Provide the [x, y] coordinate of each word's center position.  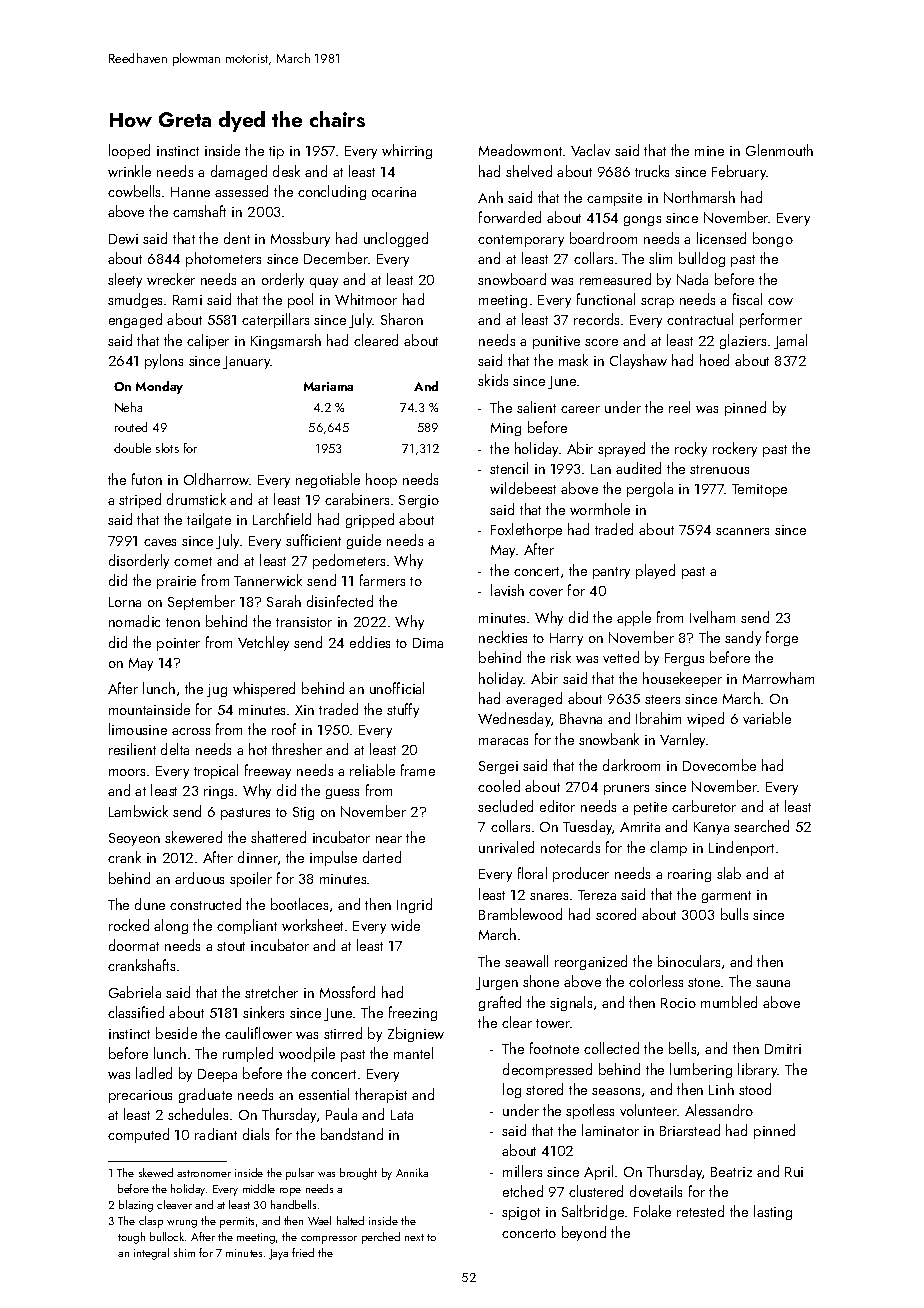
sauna [773, 983]
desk [286, 171]
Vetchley [263, 643]
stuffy [403, 710]
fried [303, 1252]
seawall [526, 961]
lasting [773, 1212]
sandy [743, 638]
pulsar [300, 1174]
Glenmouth [779, 150]
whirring [407, 151]
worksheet [312, 925]
